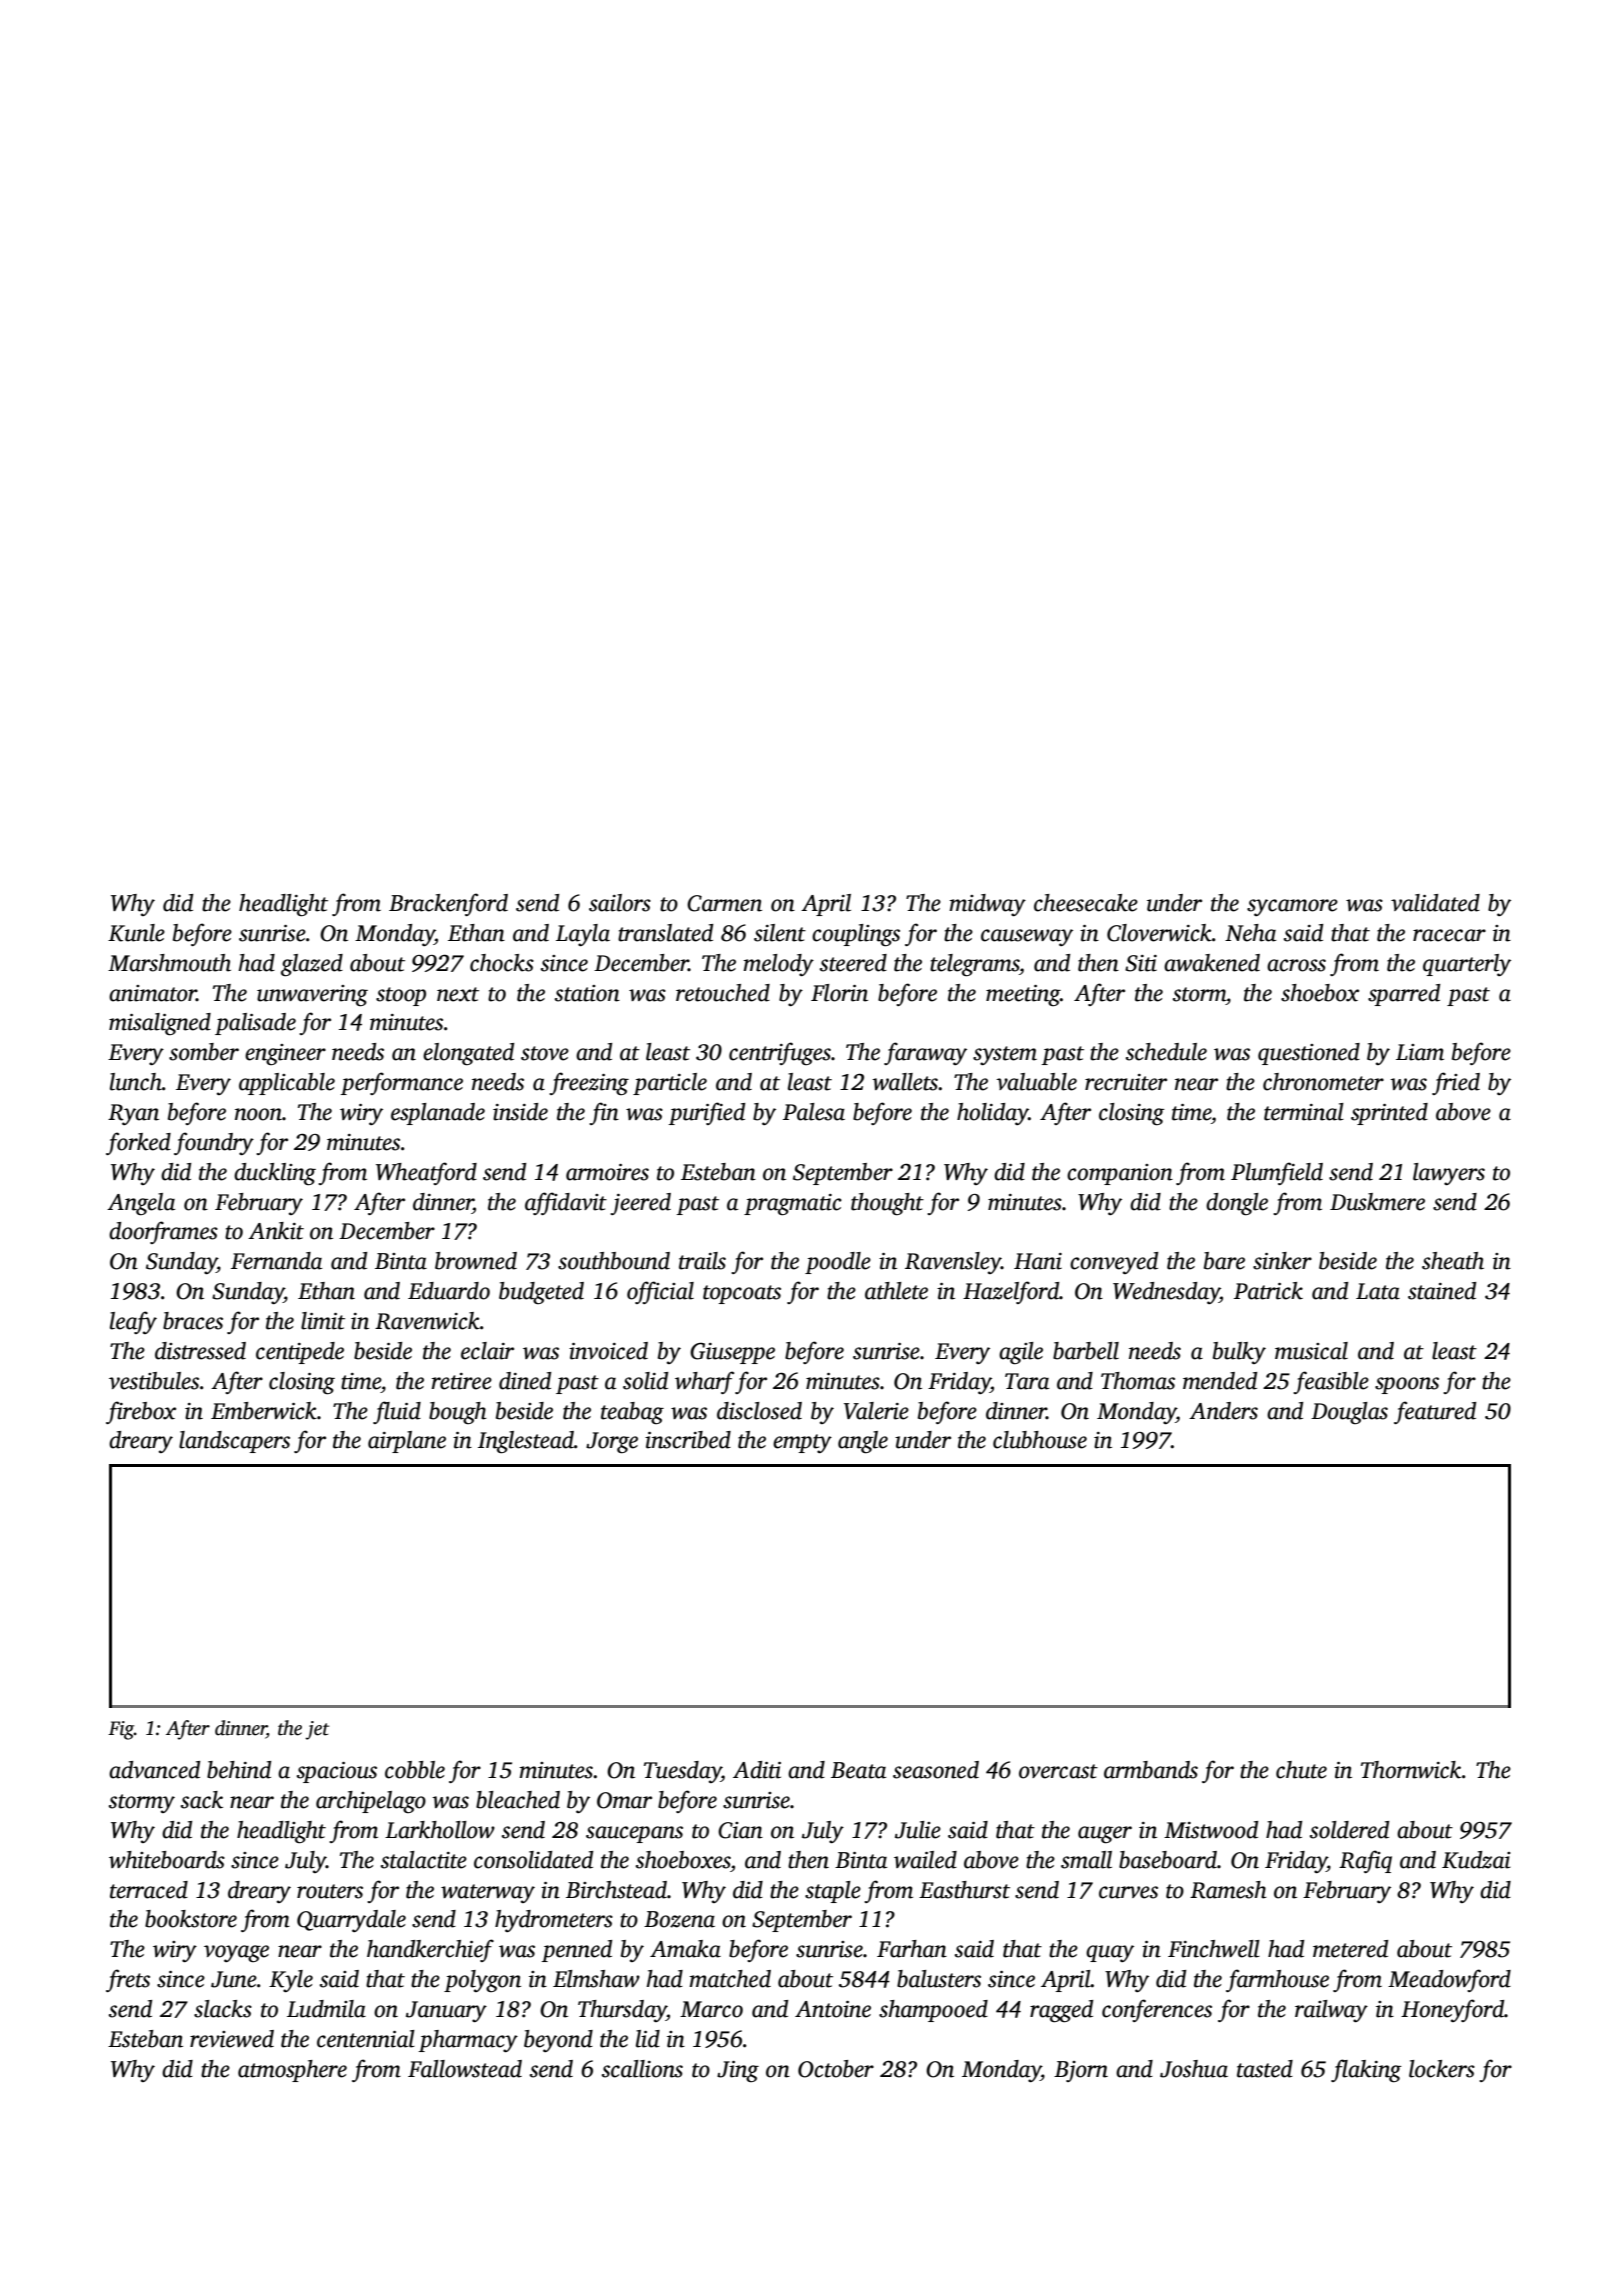  What do you see at coordinates (402, 1083) in the screenshot?
I see `performance` at bounding box center [402, 1083].
